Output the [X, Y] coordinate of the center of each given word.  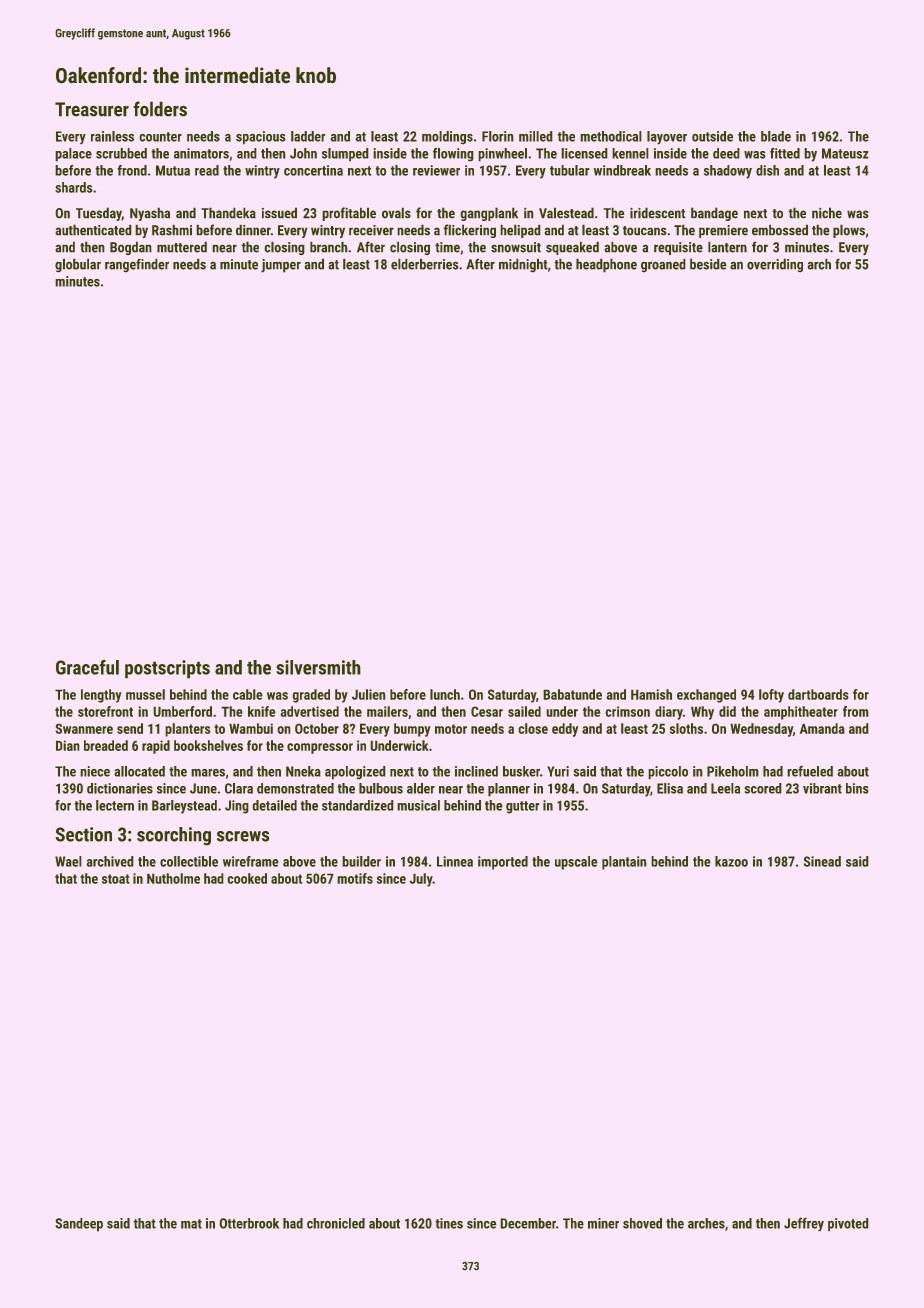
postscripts [167, 669]
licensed [584, 153]
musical [418, 805]
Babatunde [572, 694]
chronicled [336, 1223]
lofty [771, 696]
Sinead [822, 861]
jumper [281, 266]
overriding [775, 265]
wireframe [251, 861]
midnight [523, 265]
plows [849, 231]
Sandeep [79, 1225]
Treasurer [92, 109]
